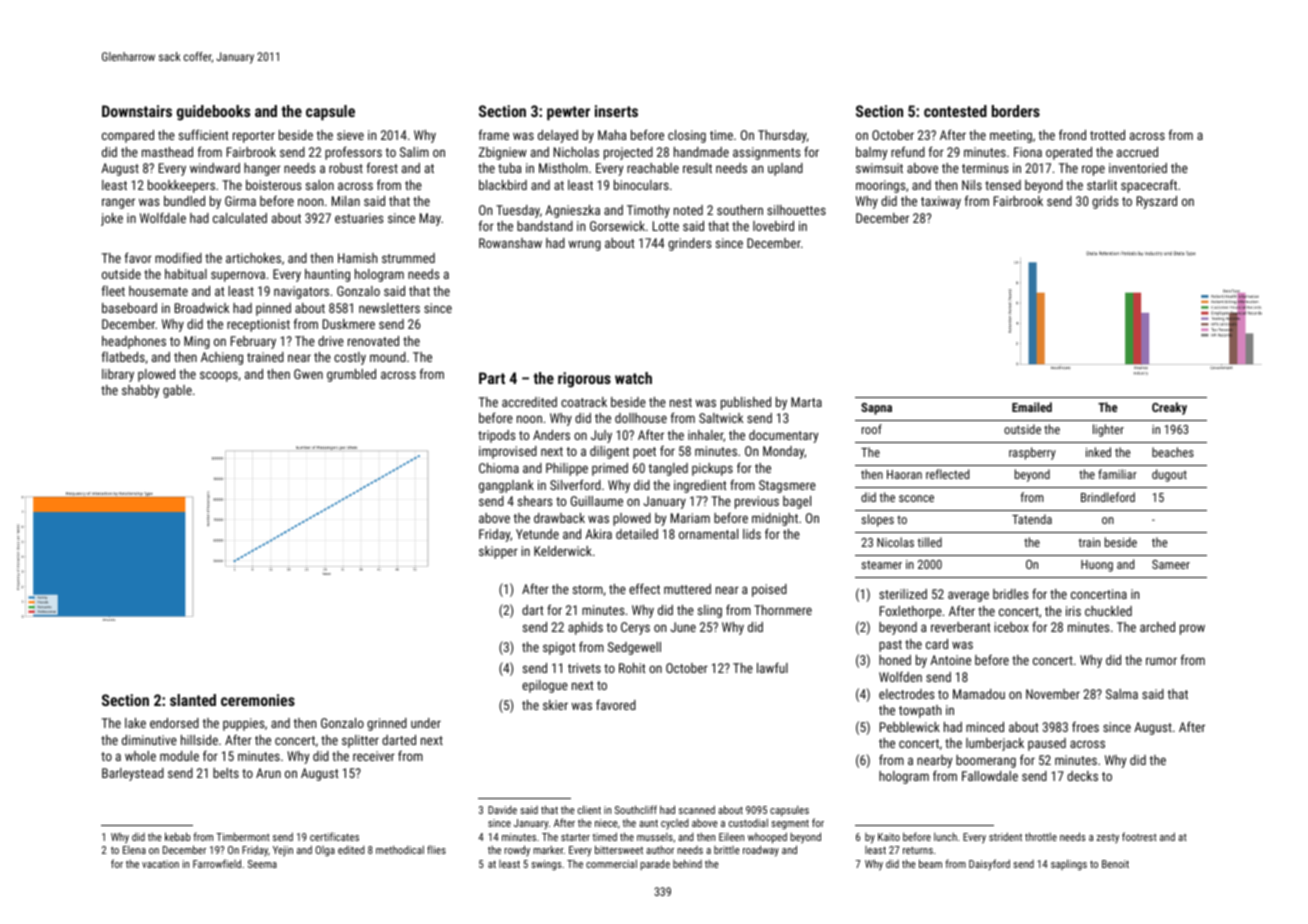  Describe the element at coordinates (1169, 408) in the screenshot. I see `Creaky` at that location.
